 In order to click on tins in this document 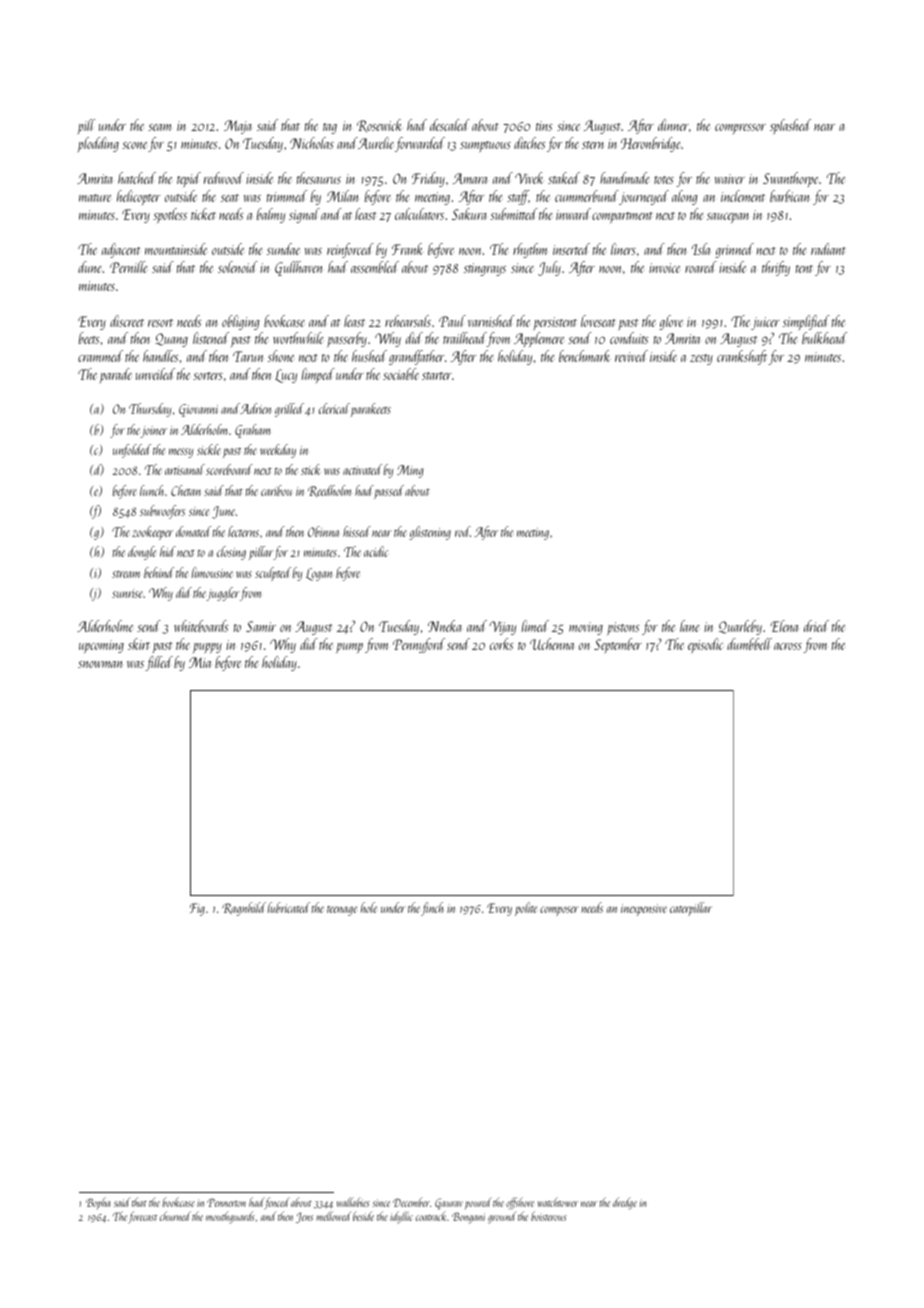, I will do `click(544, 126)`.
